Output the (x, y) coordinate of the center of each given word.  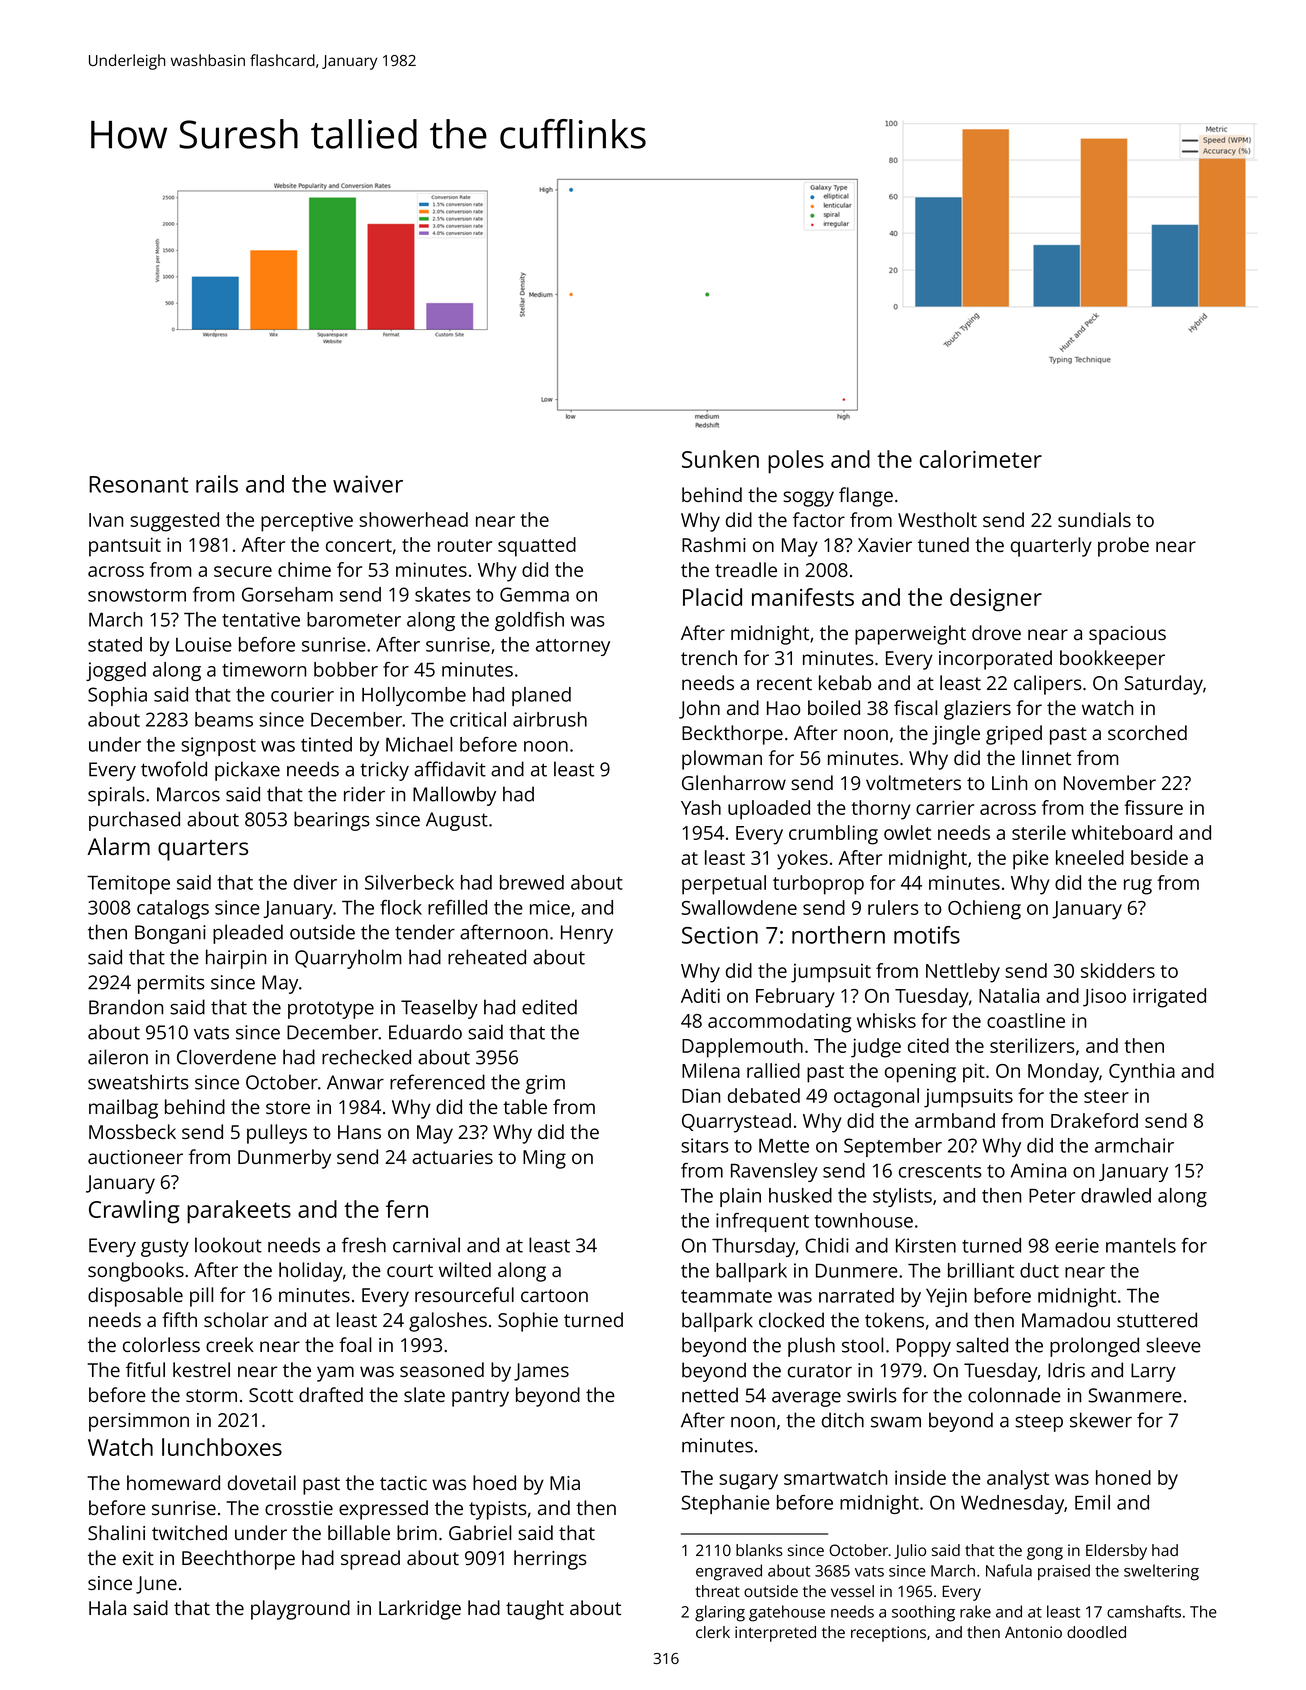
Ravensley (774, 1172)
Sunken (720, 459)
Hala (107, 1607)
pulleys (277, 1134)
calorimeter (981, 459)
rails (217, 484)
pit (974, 1073)
